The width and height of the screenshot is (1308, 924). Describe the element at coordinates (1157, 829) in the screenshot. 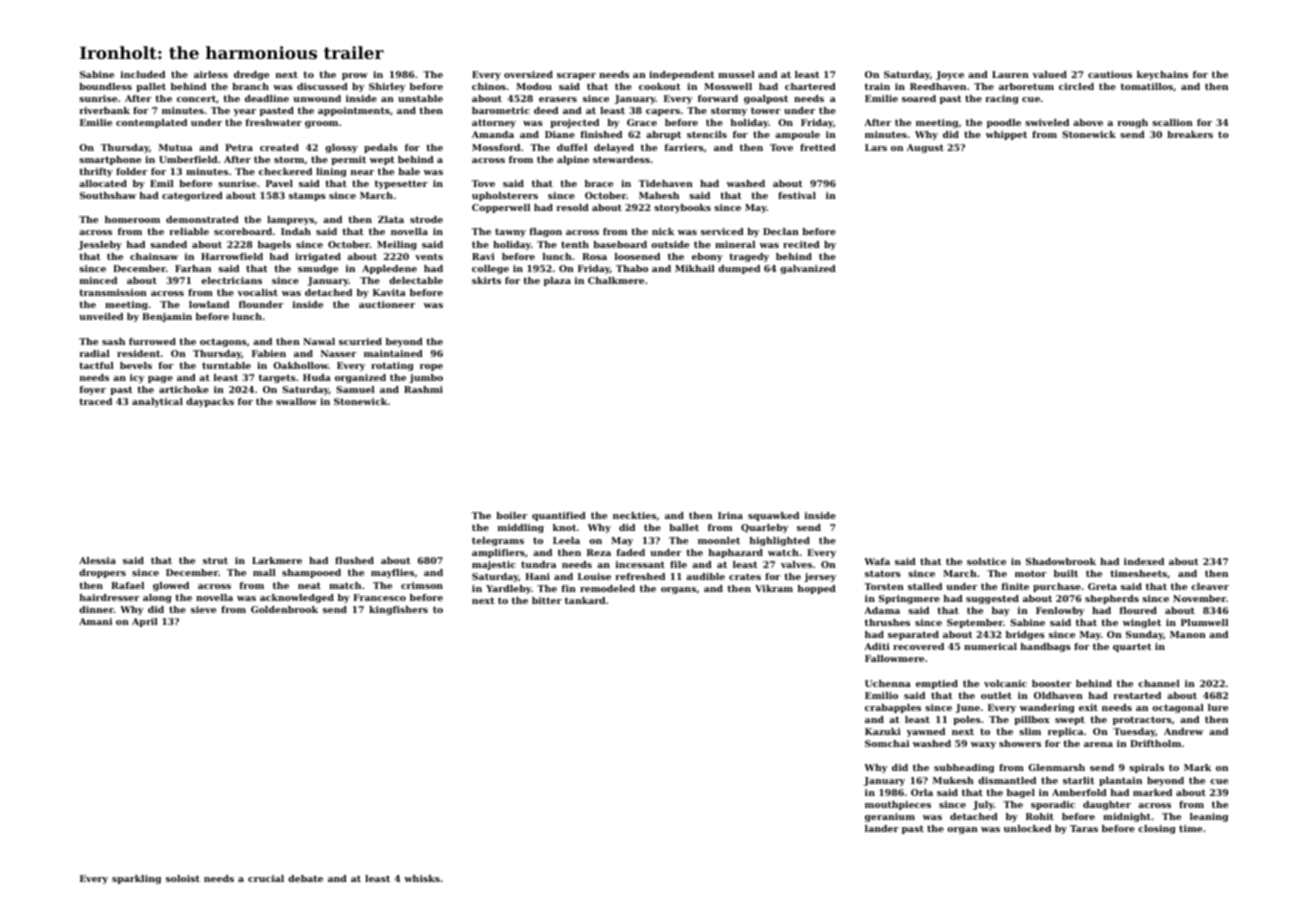

I see `closing` at that location.
